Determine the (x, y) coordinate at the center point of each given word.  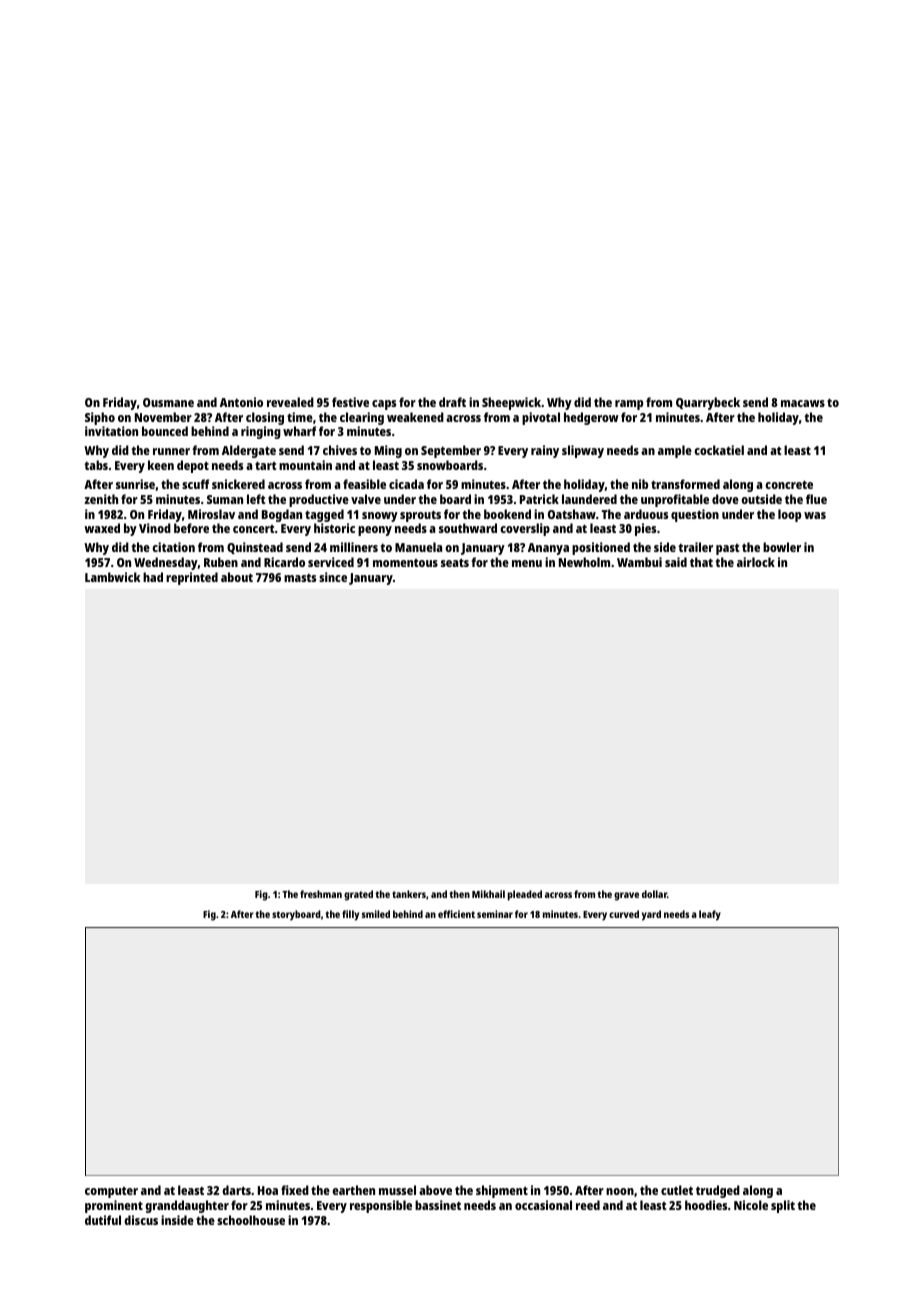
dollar (654, 894)
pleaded (525, 895)
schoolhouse (251, 1220)
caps (384, 405)
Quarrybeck (708, 403)
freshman (321, 894)
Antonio (241, 402)
